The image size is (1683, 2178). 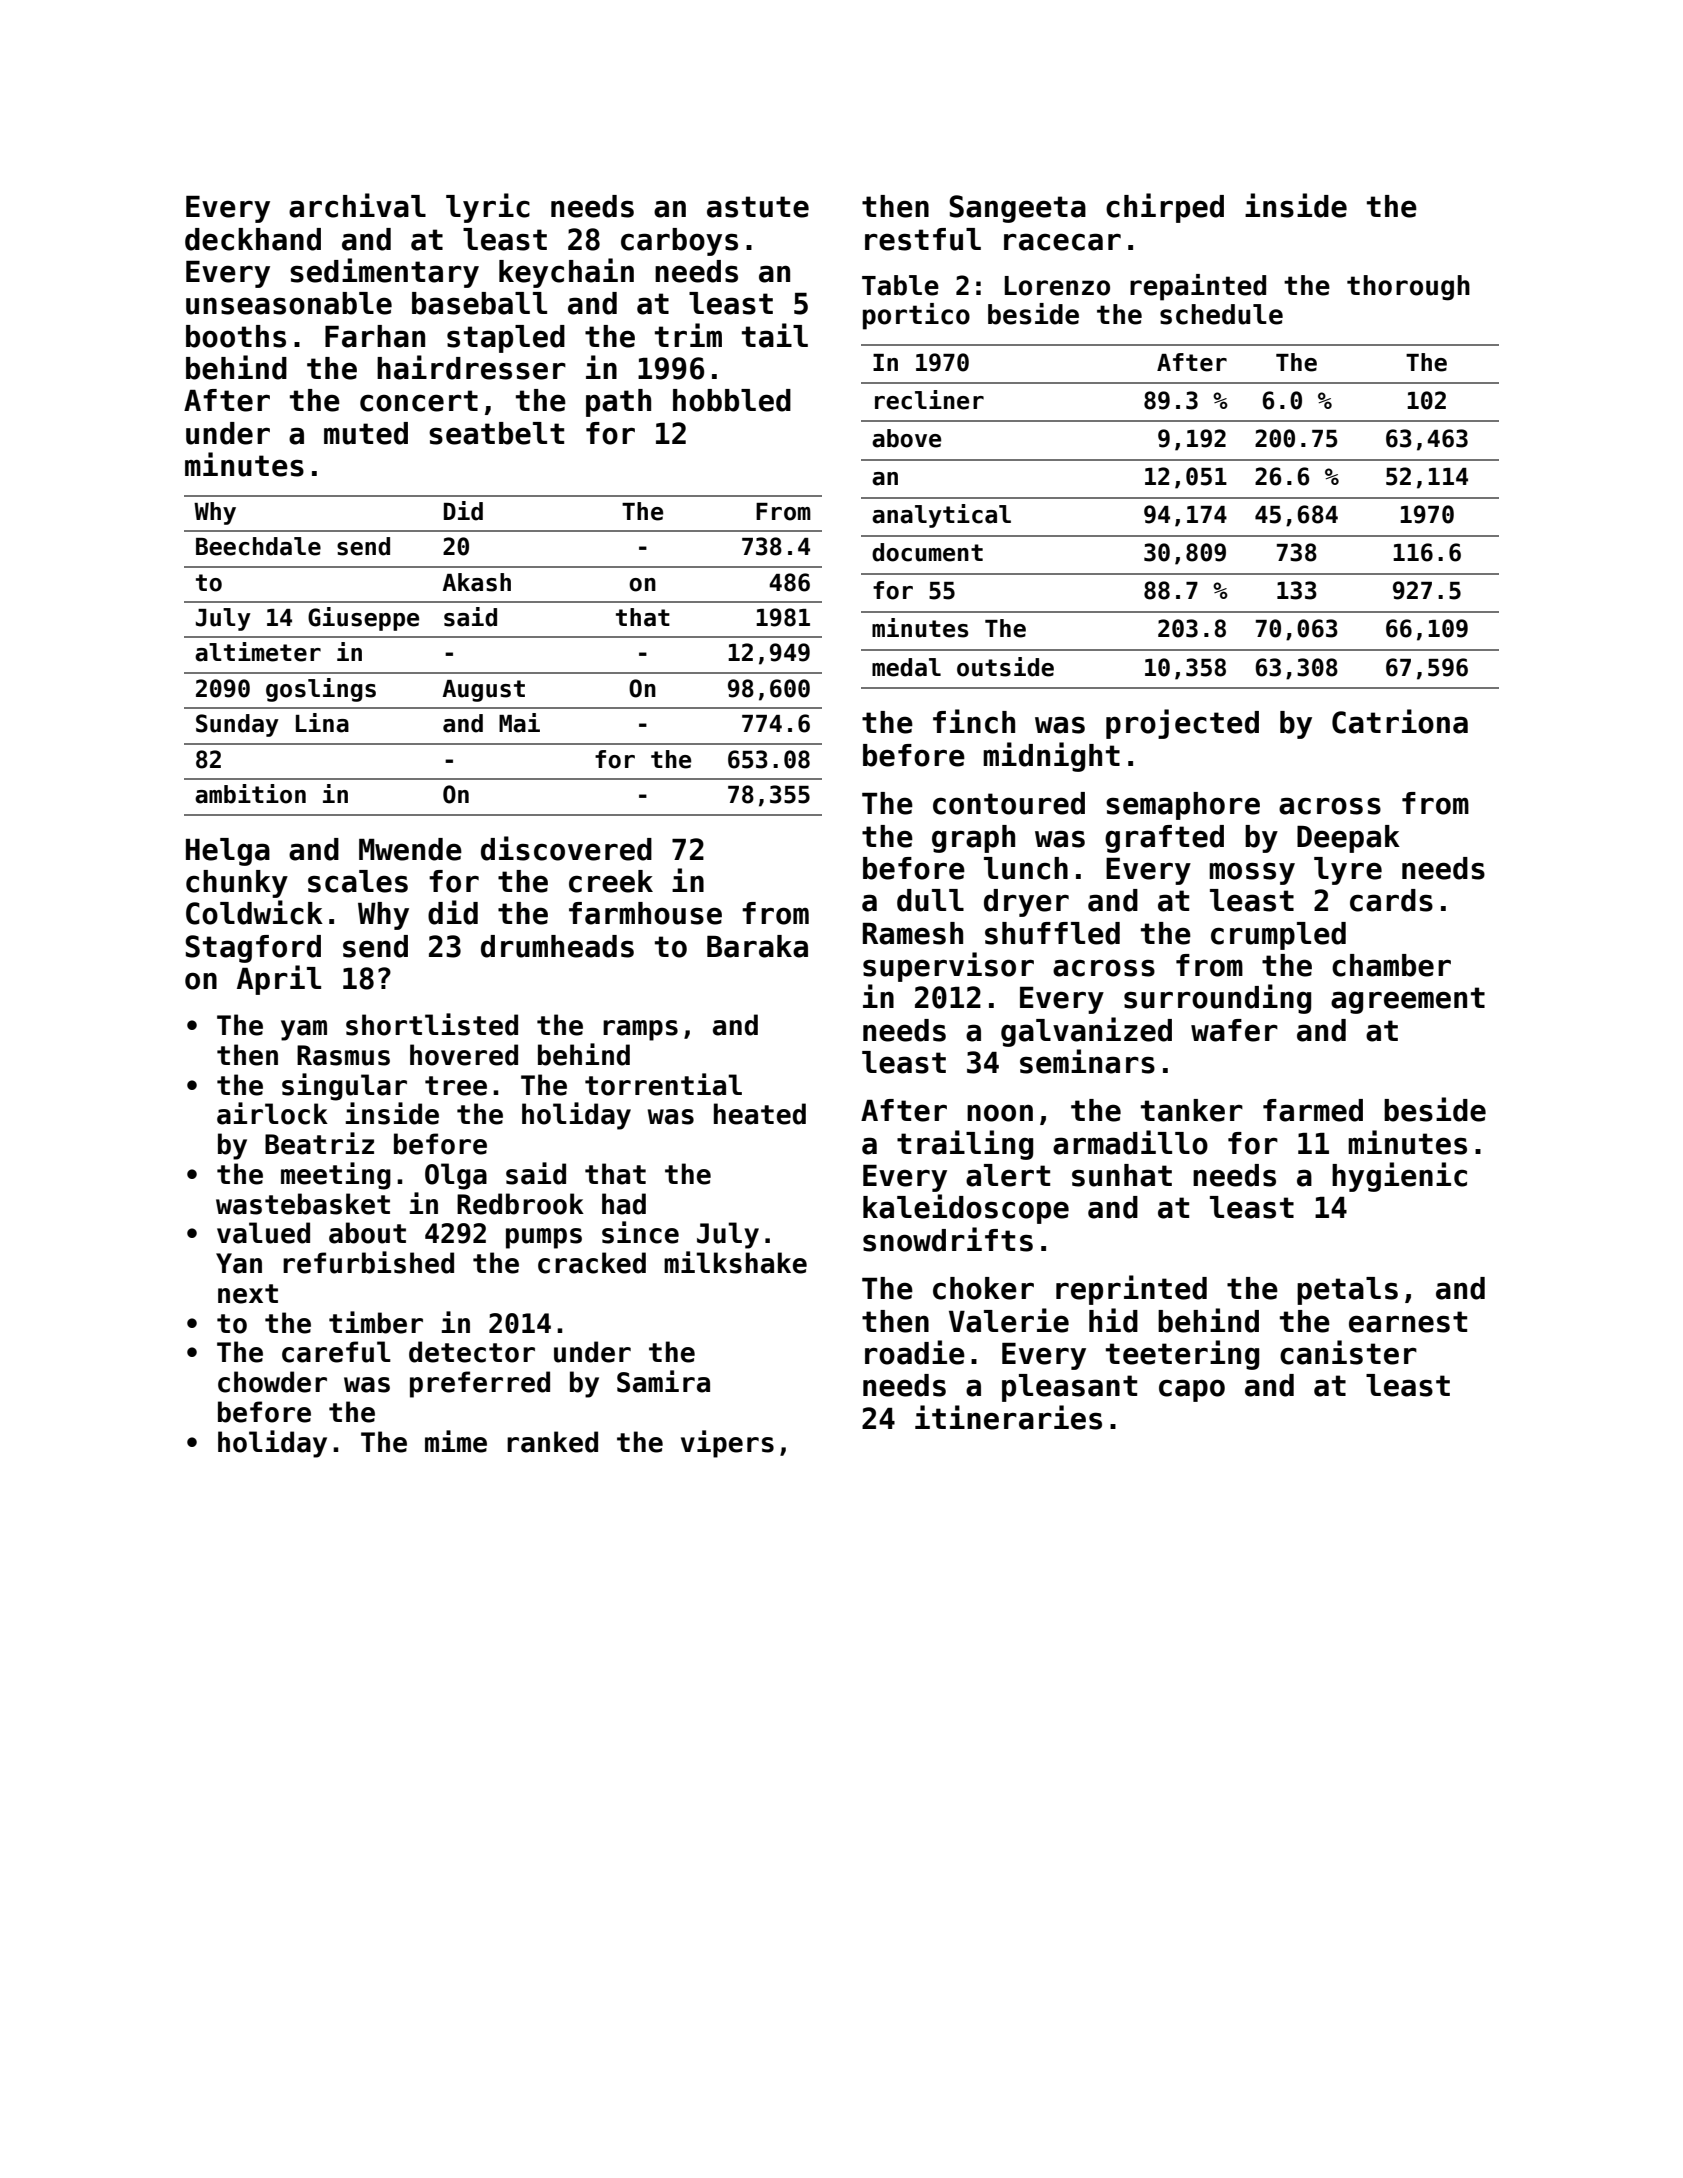 I want to click on chunky, so click(x=237, y=884).
